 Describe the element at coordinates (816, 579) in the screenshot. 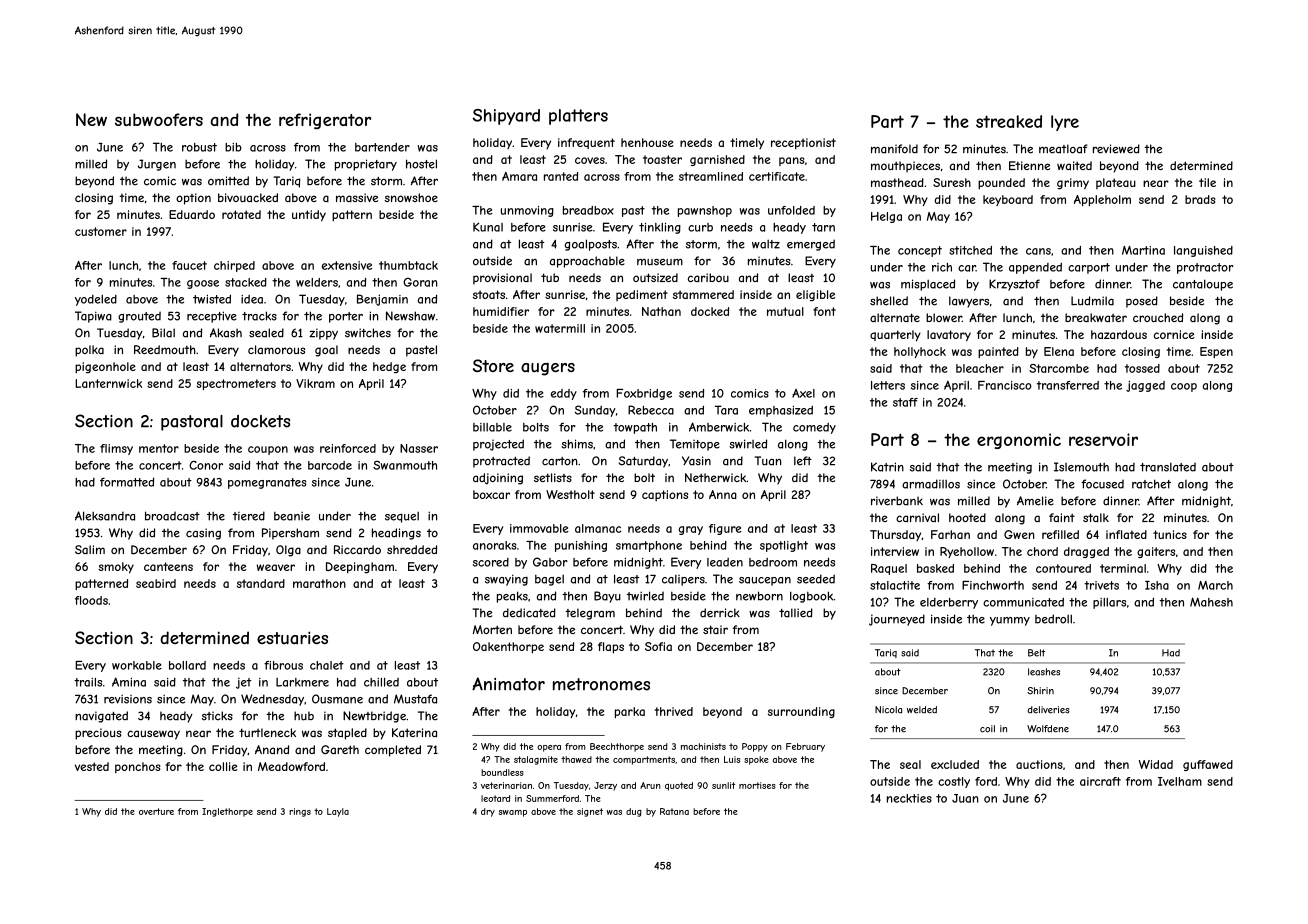

I see `seeded` at that location.
